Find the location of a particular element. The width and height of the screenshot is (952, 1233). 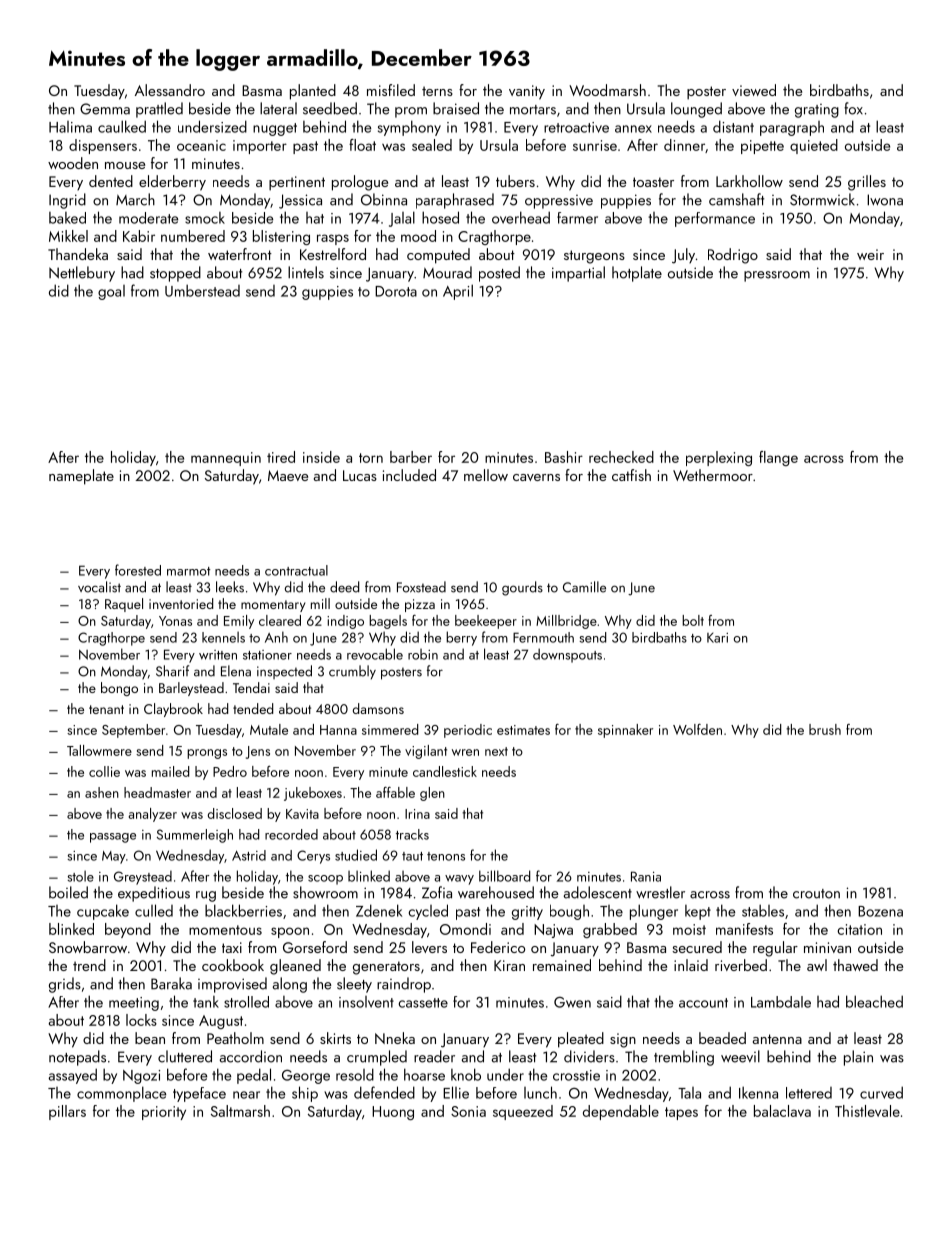

Bozena is located at coordinates (880, 911).
